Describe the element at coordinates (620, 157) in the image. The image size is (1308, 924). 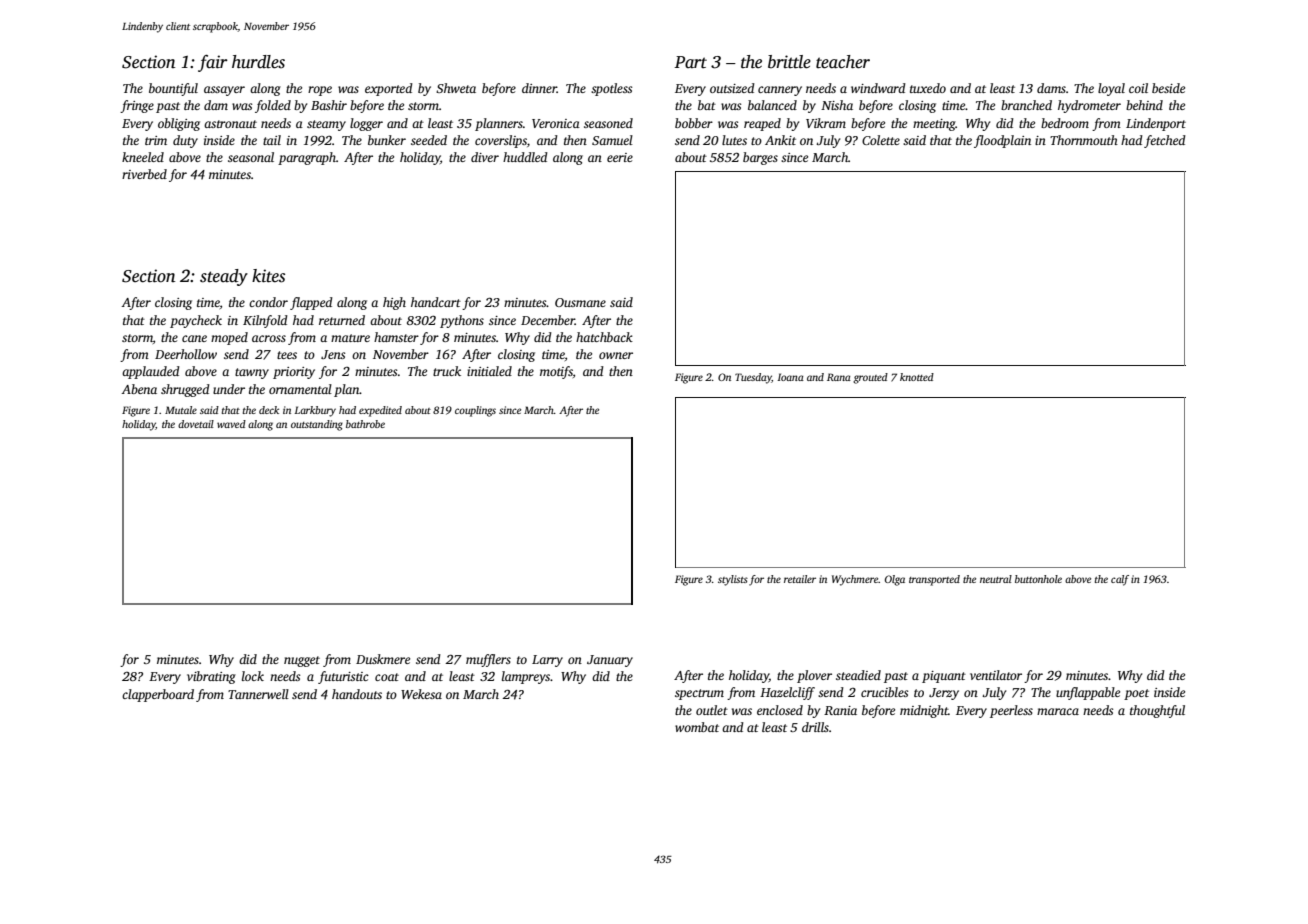
I see `eerie` at that location.
